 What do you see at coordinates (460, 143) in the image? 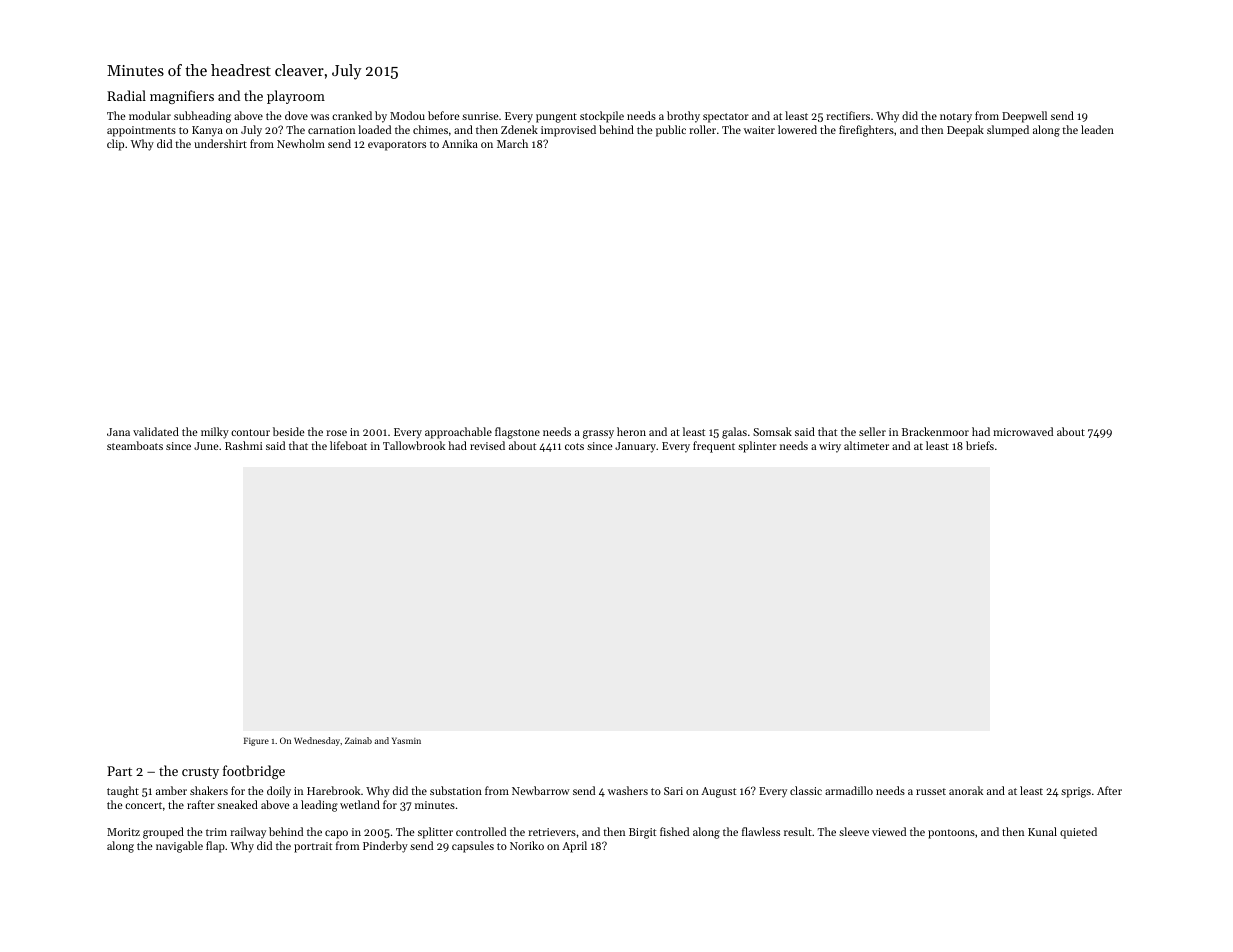
I see `Annika` at bounding box center [460, 143].
